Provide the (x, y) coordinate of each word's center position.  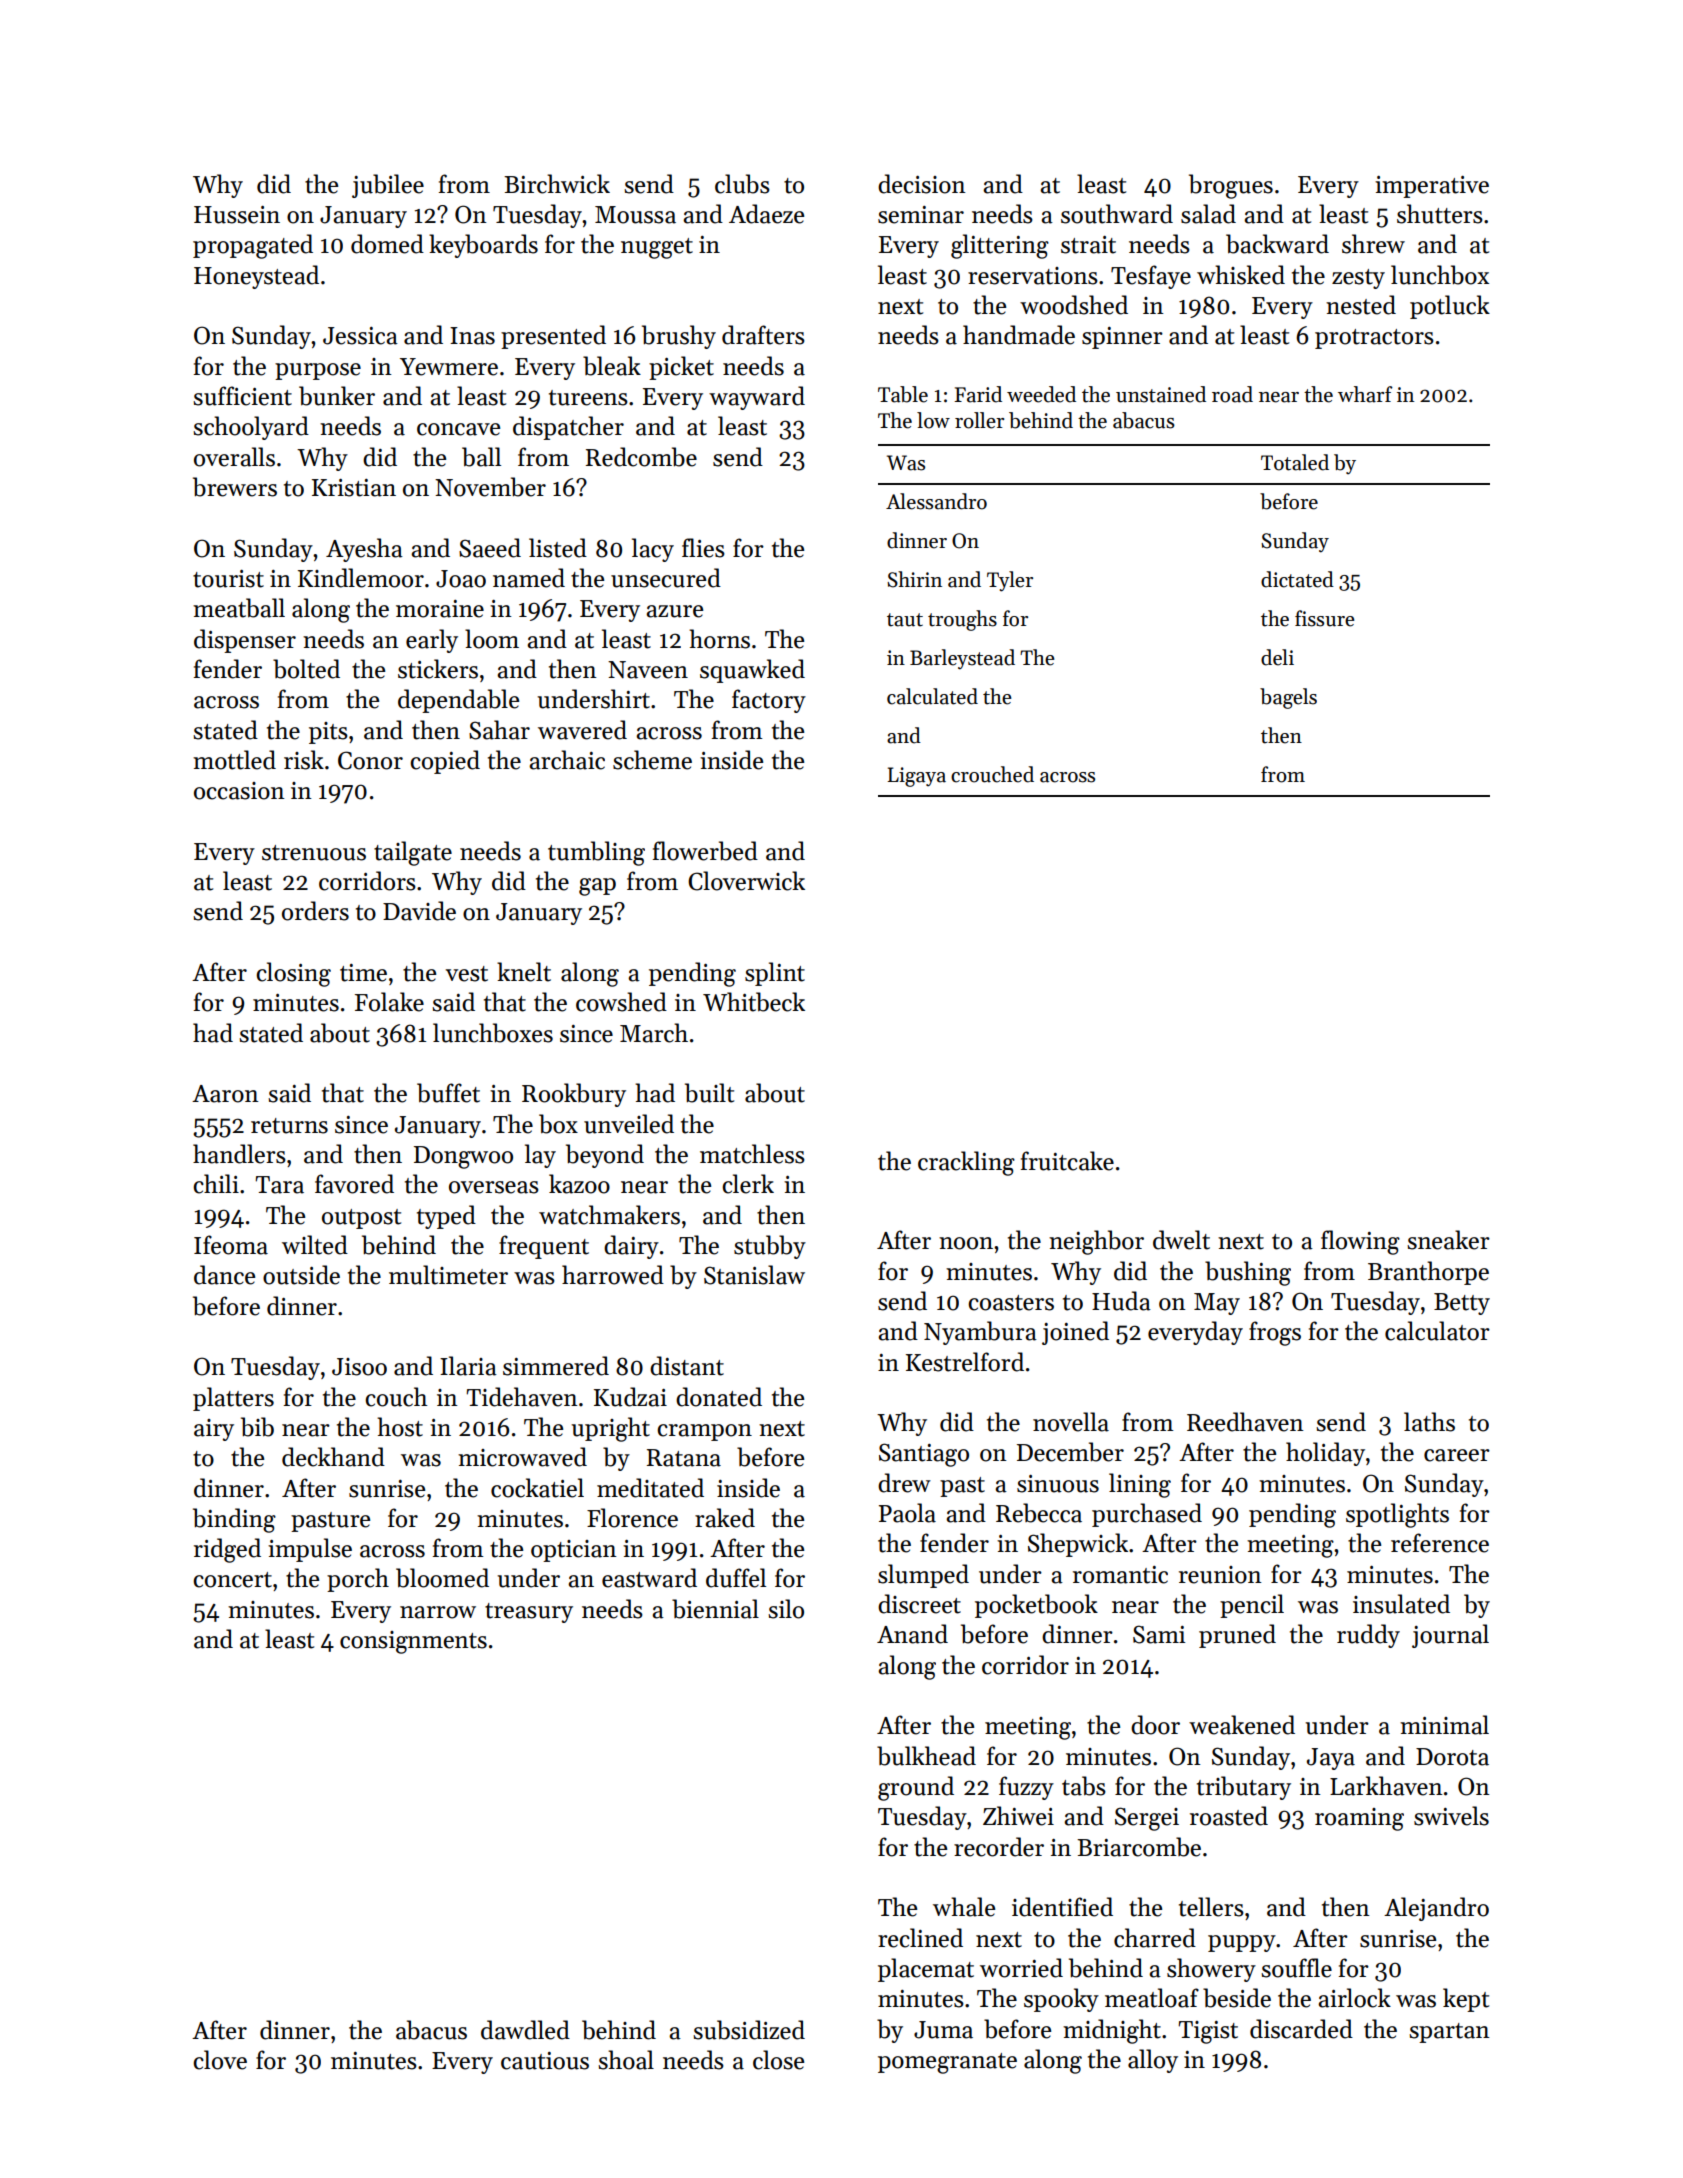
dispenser (245, 641)
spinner (1122, 338)
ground (916, 1788)
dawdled (525, 2030)
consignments (413, 1642)
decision (922, 184)
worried (1021, 1968)
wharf (1365, 394)
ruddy (1368, 1636)
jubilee (388, 186)
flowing (1360, 1242)
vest (467, 974)
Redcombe (641, 457)
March (654, 1033)
